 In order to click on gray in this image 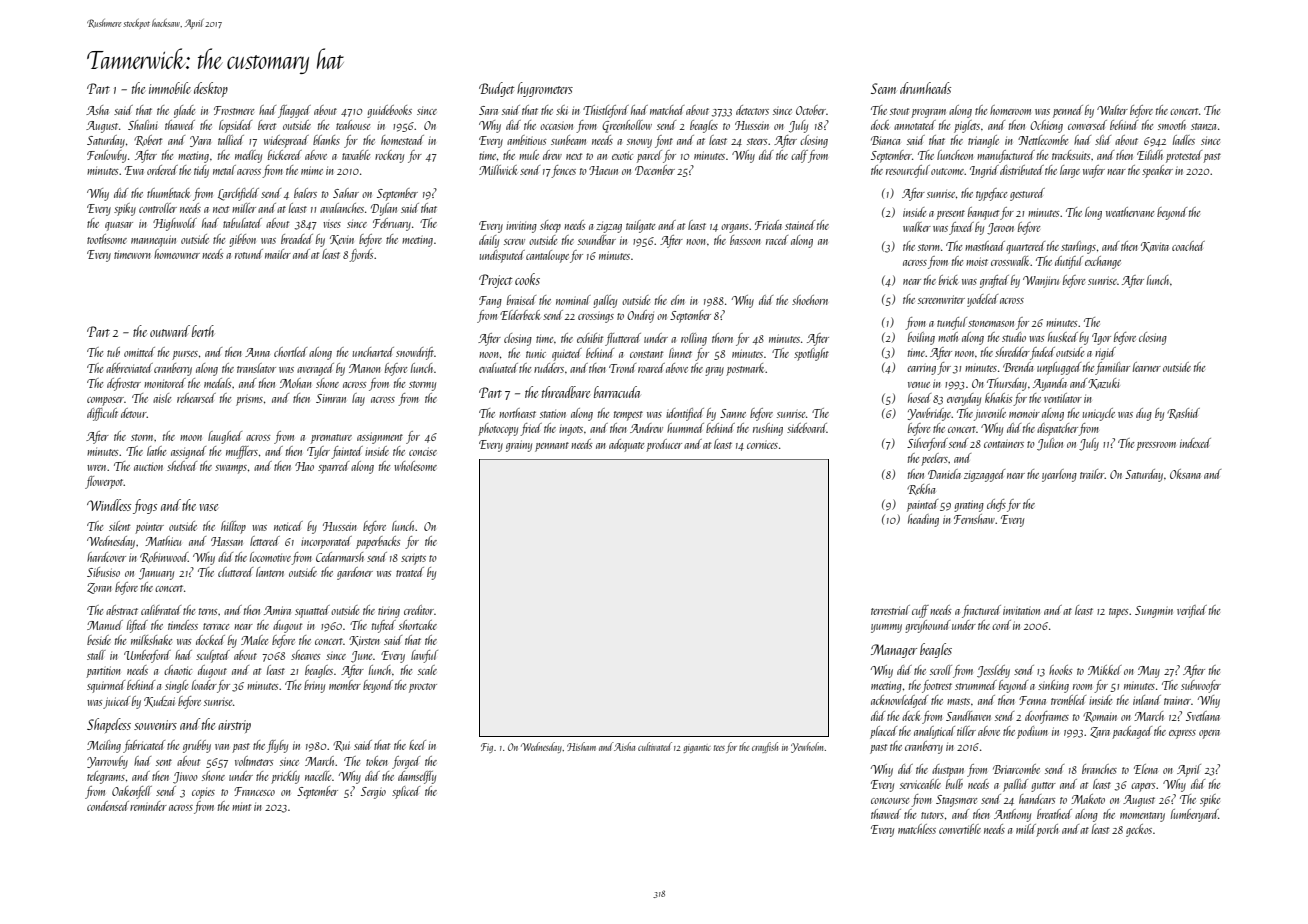, I will do `click(714, 371)`.
